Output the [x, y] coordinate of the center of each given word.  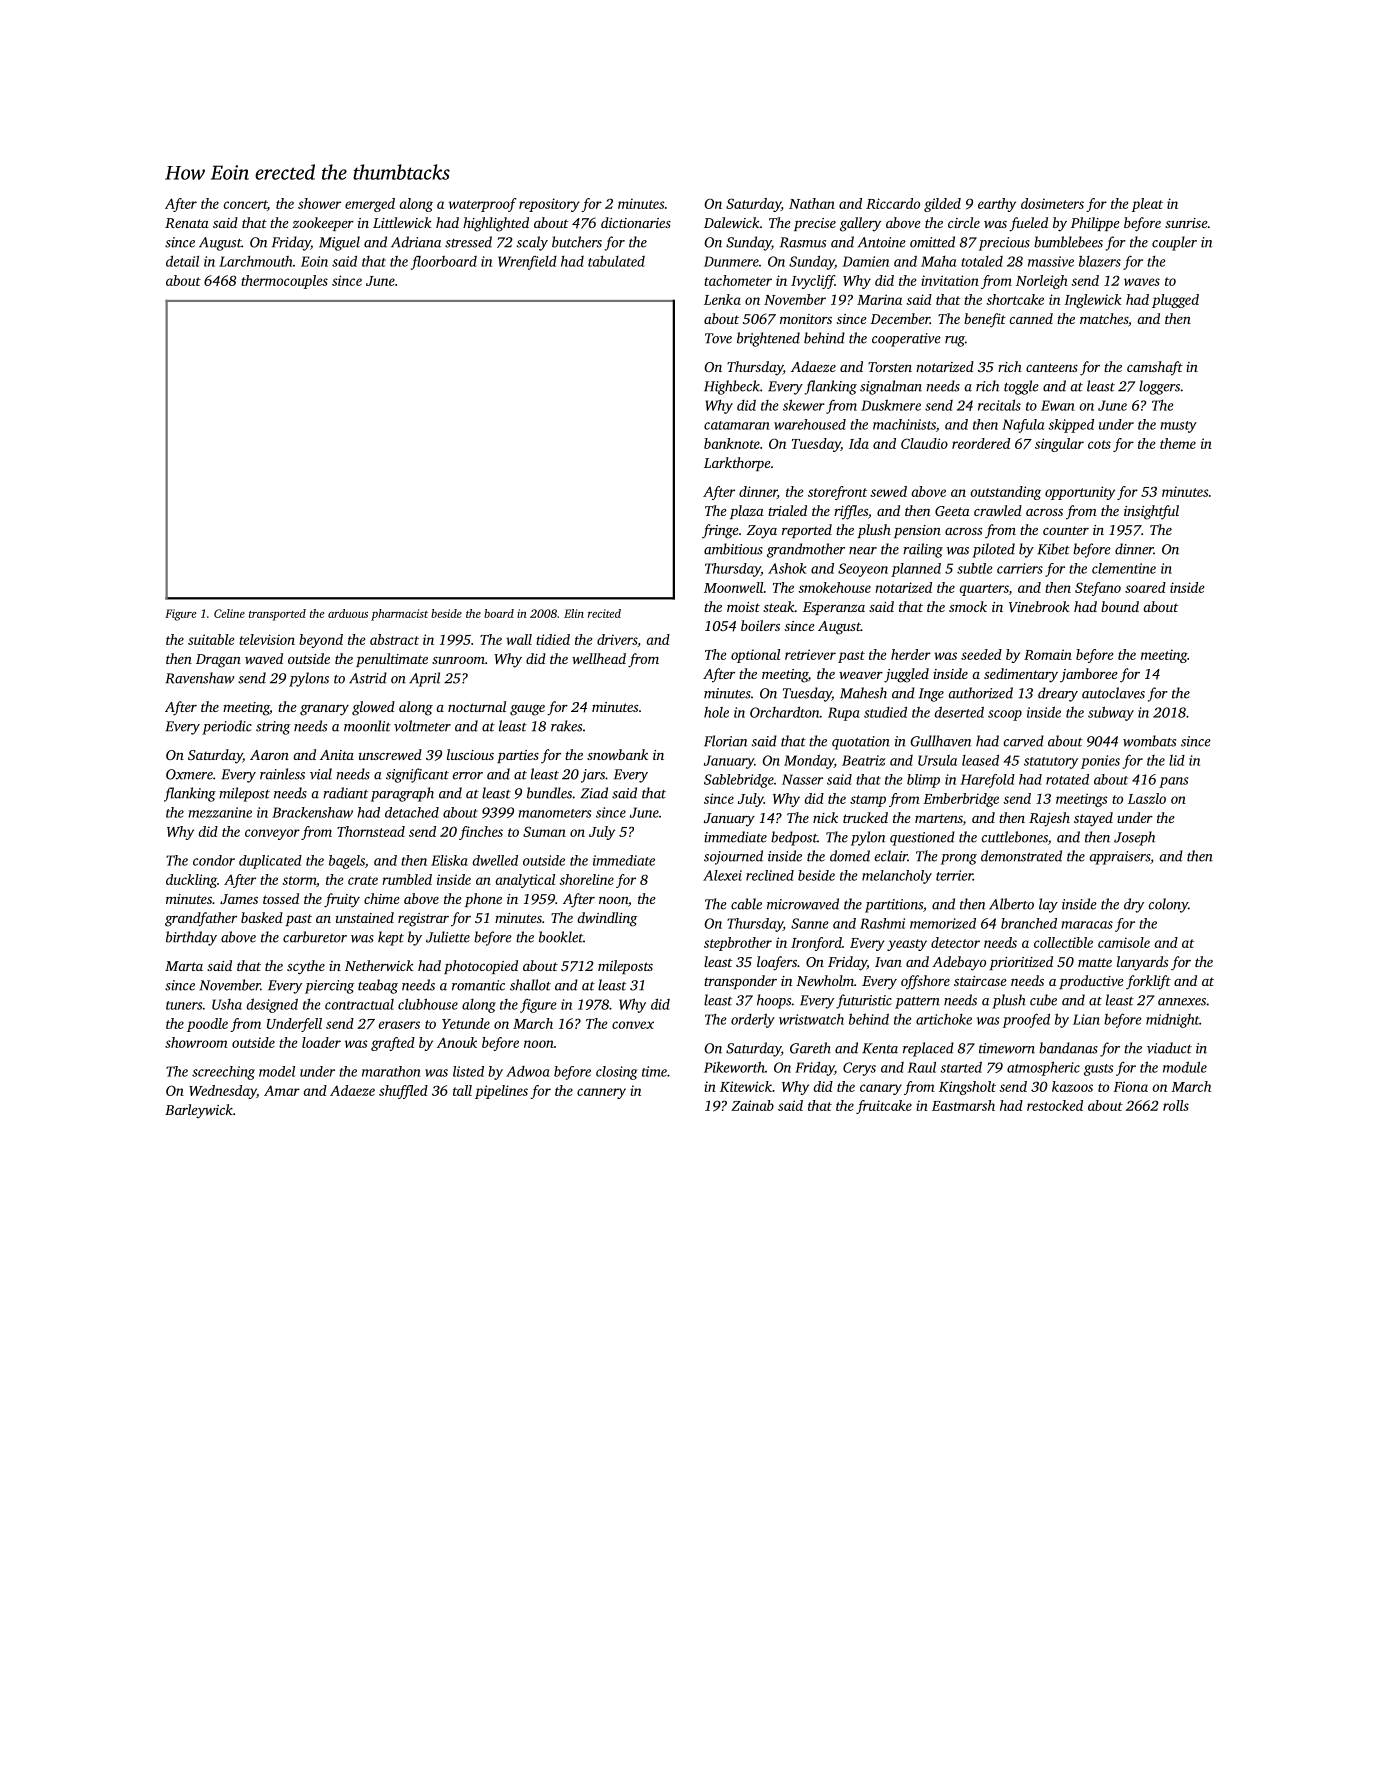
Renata [187, 223]
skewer [804, 405]
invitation [950, 280]
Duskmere [891, 405]
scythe [306, 967]
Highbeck [732, 387]
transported [277, 615]
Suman [544, 831]
